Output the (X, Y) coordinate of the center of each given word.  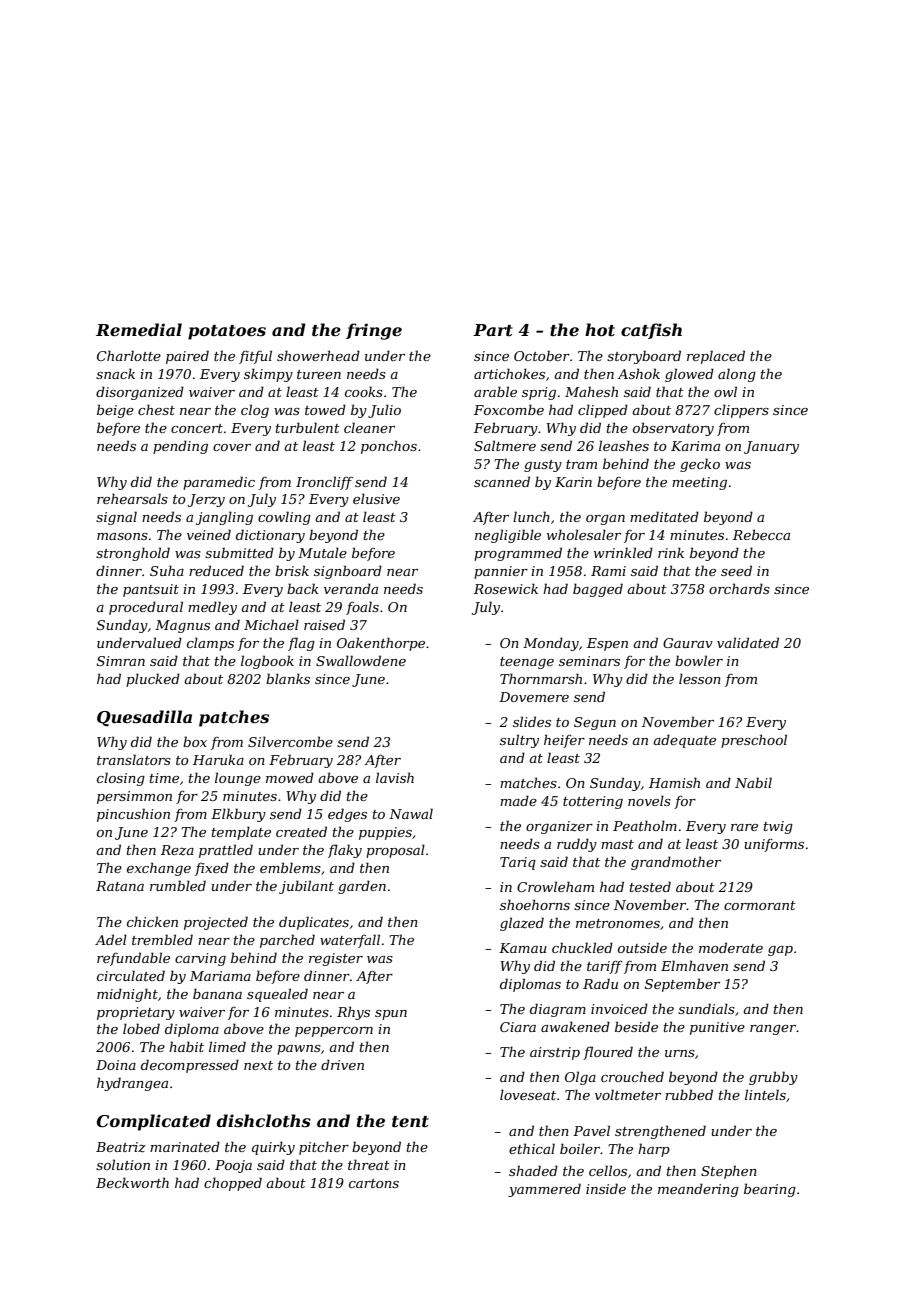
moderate (731, 947)
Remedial (139, 329)
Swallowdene (361, 660)
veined (209, 534)
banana (217, 993)
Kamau (523, 948)
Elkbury (238, 815)
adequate (684, 741)
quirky (273, 1148)
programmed (518, 554)
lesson (700, 678)
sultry (519, 741)
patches (234, 718)
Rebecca (761, 534)
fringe (374, 331)
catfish (651, 331)
